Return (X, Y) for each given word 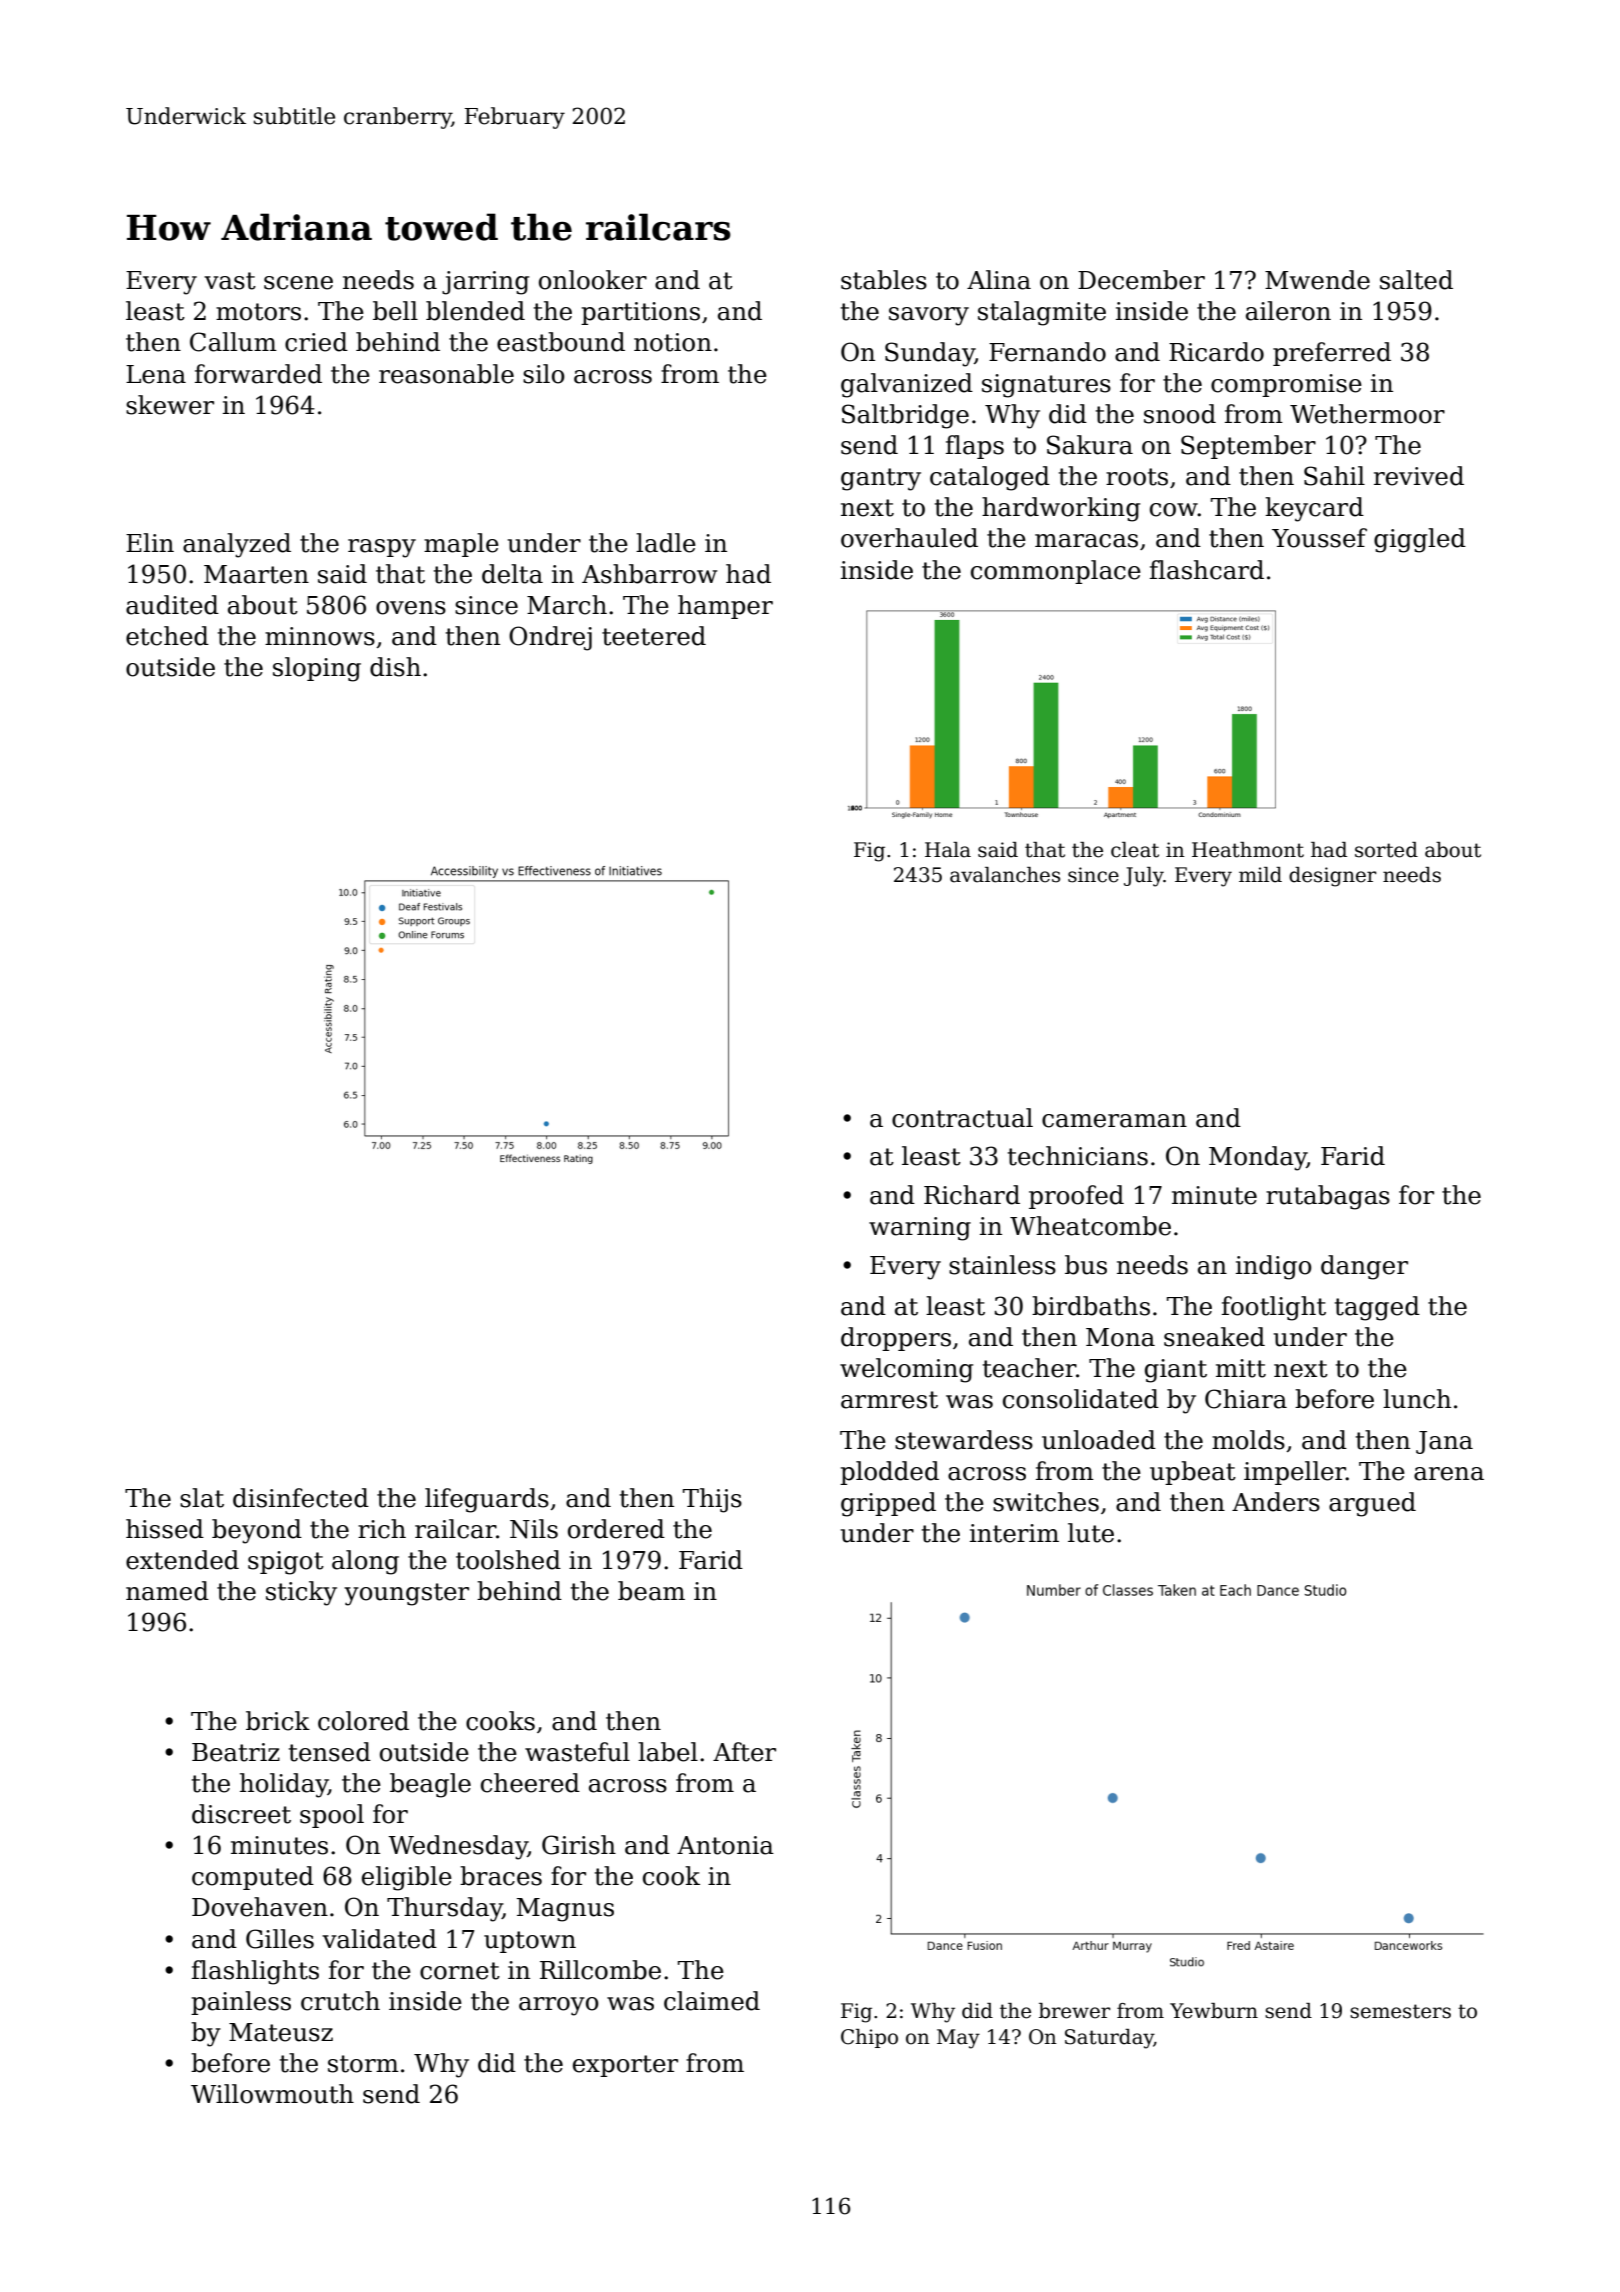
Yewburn (1214, 2011)
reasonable (446, 374)
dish (395, 667)
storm (363, 2064)
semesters (1400, 2011)
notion (673, 342)
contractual (962, 1118)
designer (1333, 877)
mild (1260, 875)
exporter (625, 2066)
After (744, 1752)
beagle (430, 1785)
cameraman (1114, 1121)
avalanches (1005, 875)
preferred (1332, 354)
